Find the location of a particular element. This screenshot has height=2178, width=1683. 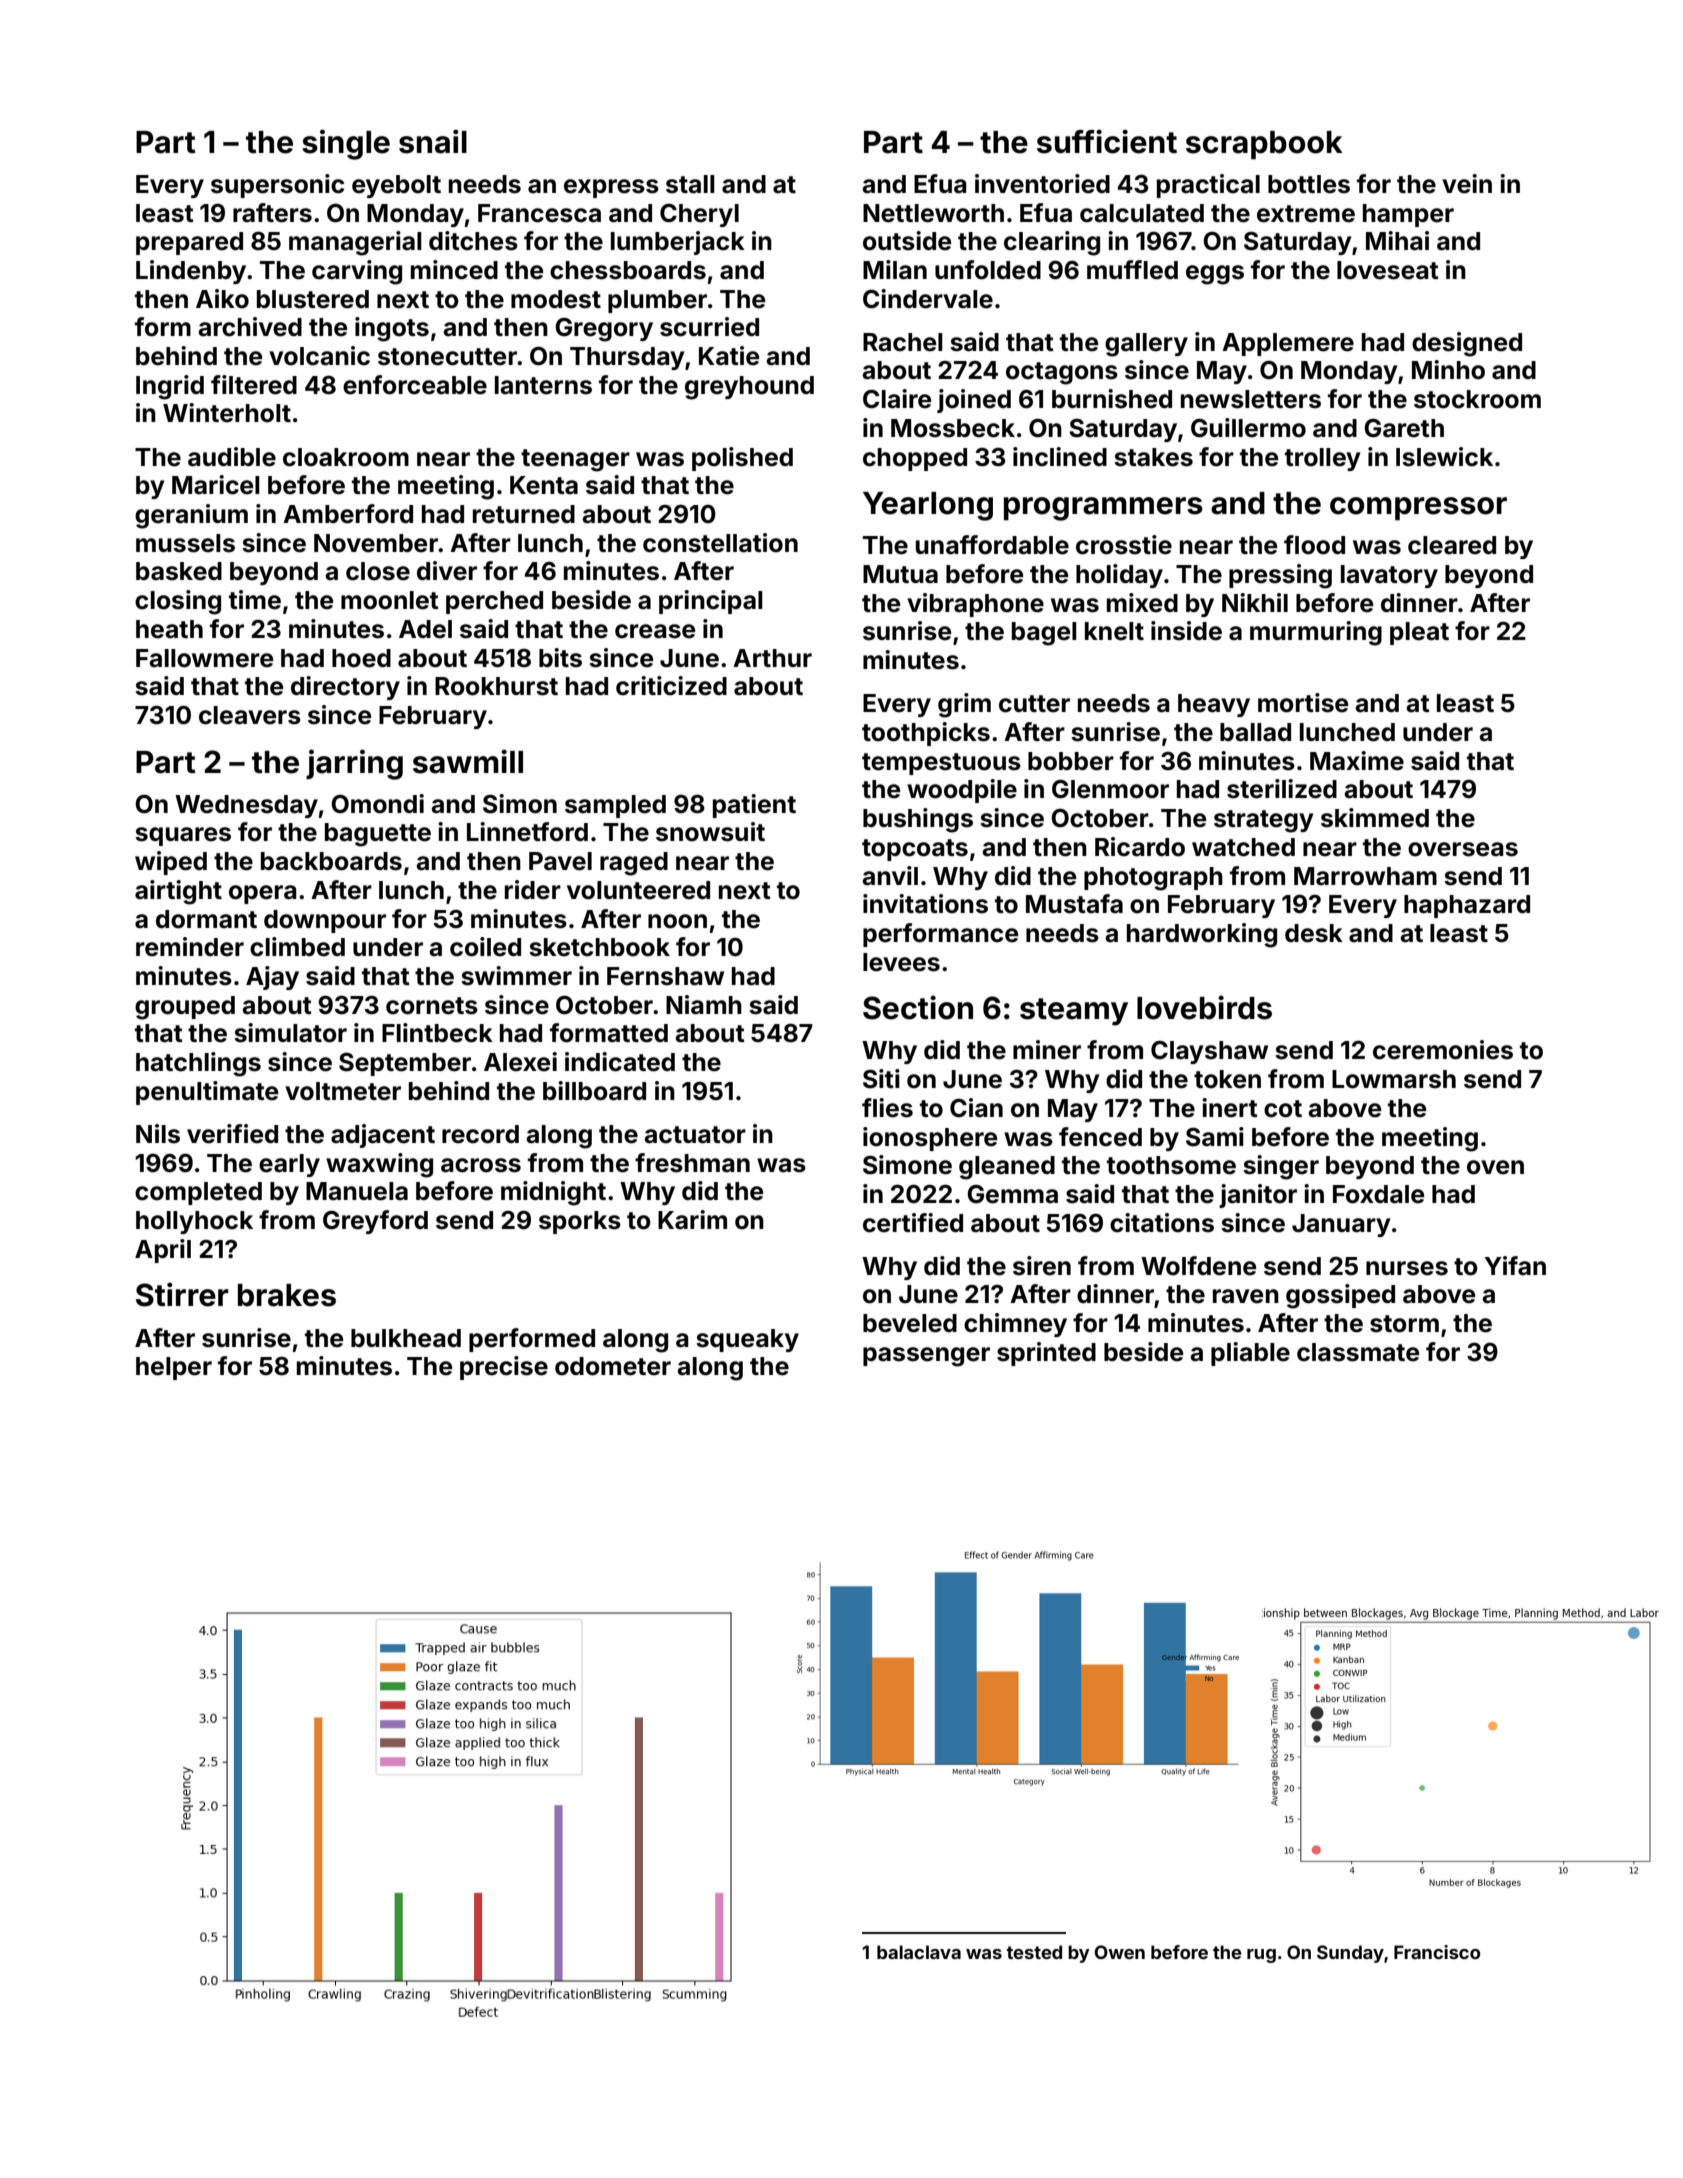

balaclava is located at coordinates (919, 1952).
